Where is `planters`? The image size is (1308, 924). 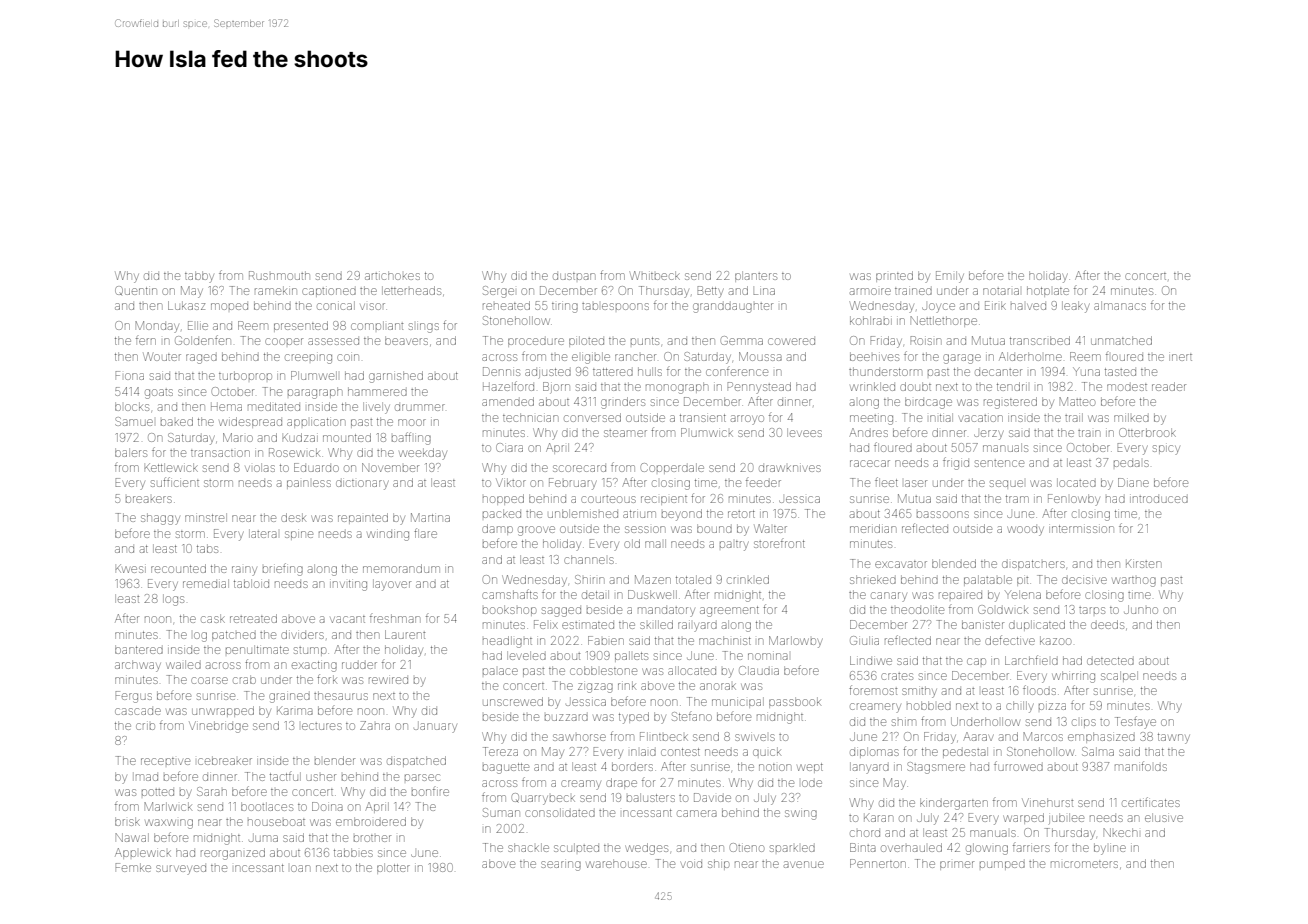 planters is located at coordinates (756, 276).
